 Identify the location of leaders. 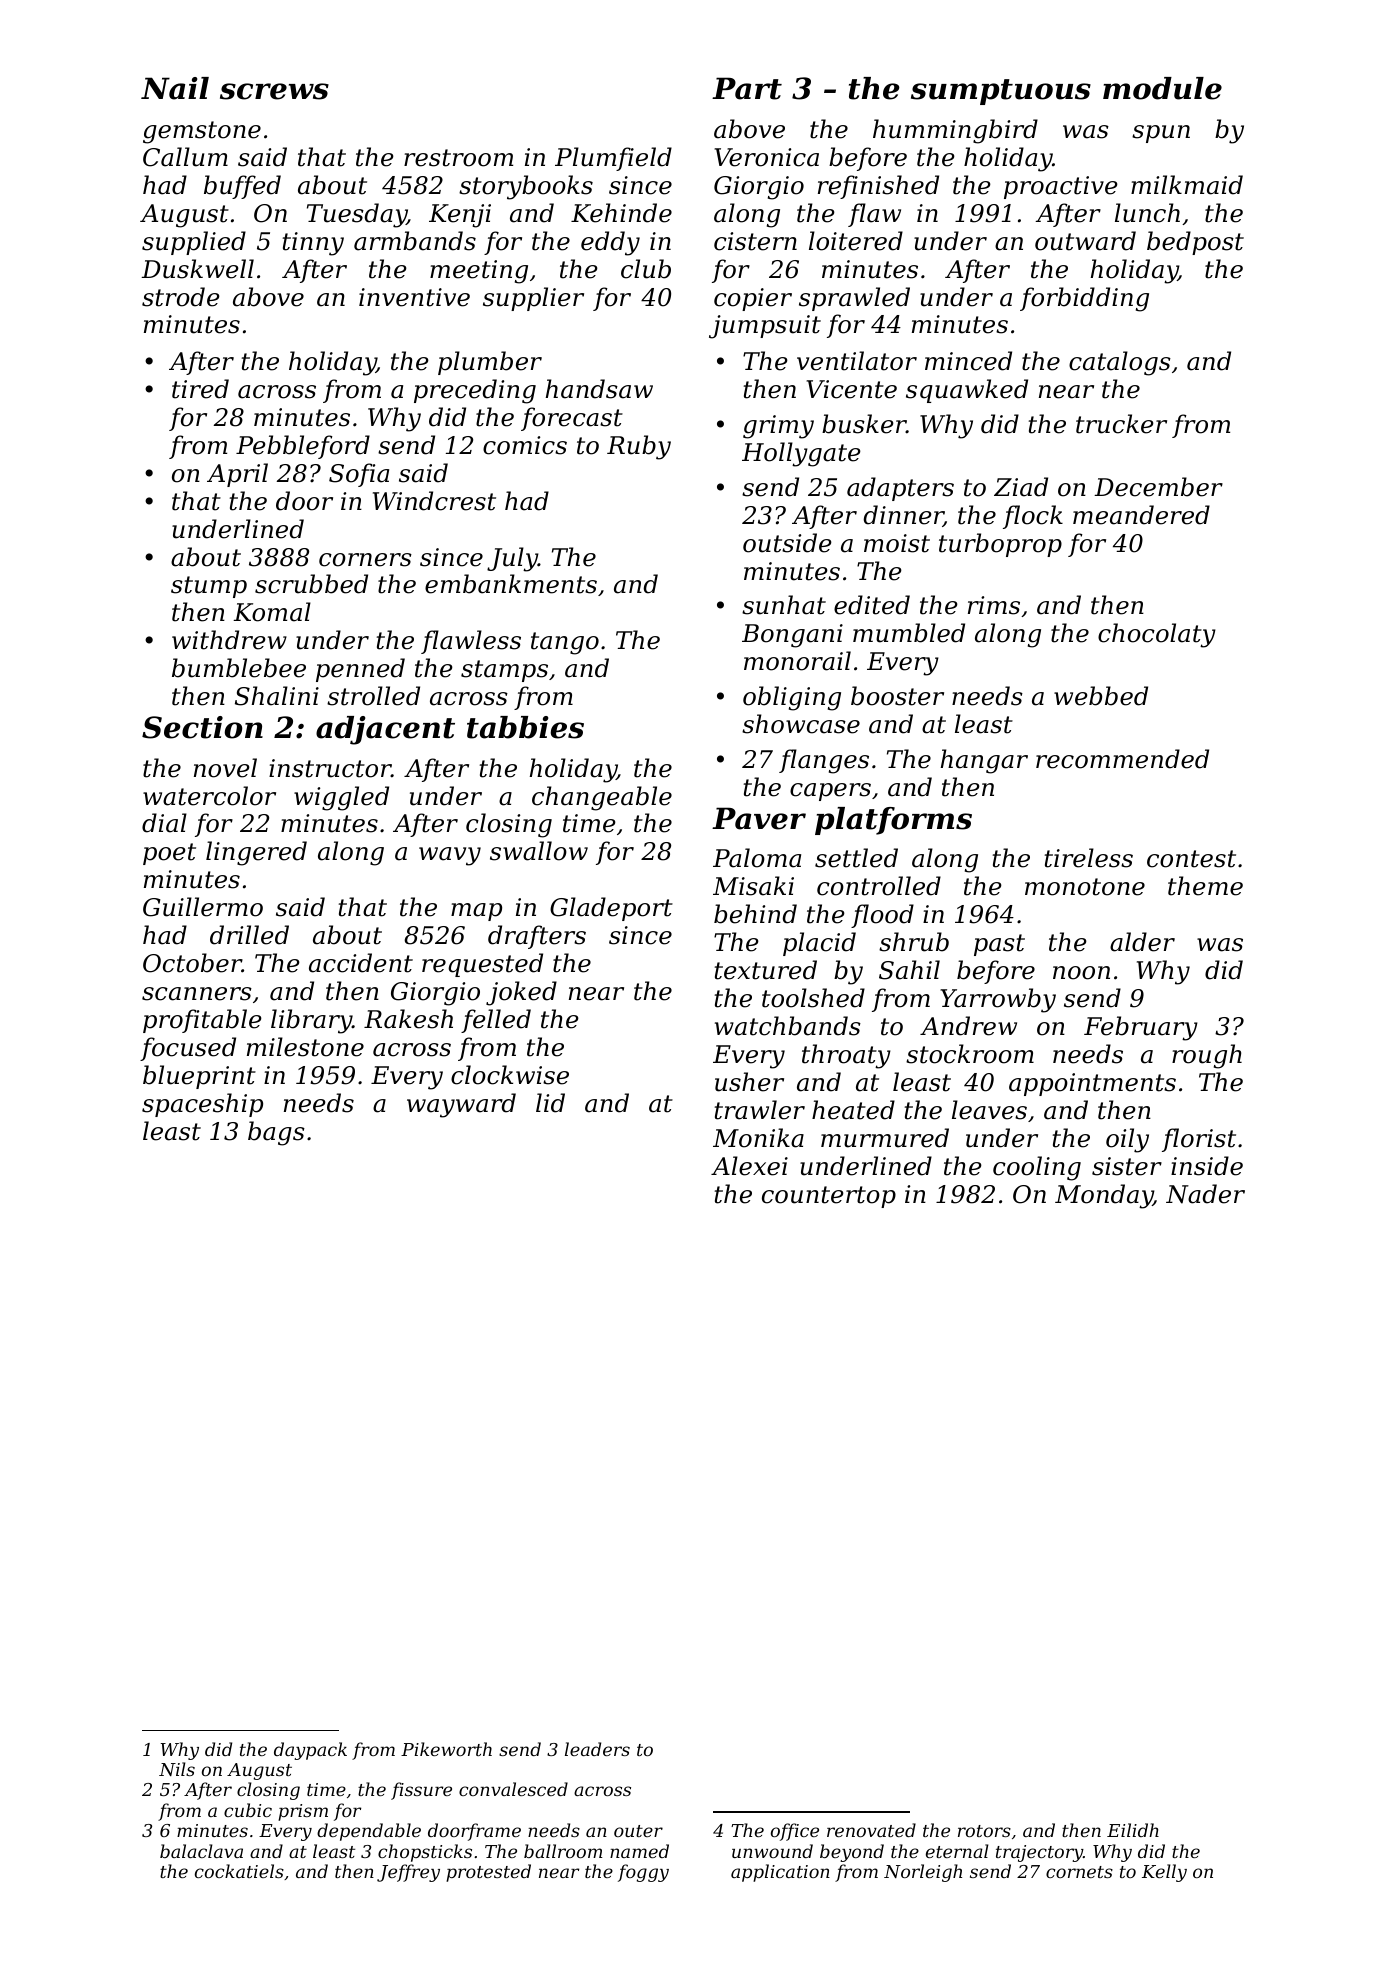
(597, 1749).
